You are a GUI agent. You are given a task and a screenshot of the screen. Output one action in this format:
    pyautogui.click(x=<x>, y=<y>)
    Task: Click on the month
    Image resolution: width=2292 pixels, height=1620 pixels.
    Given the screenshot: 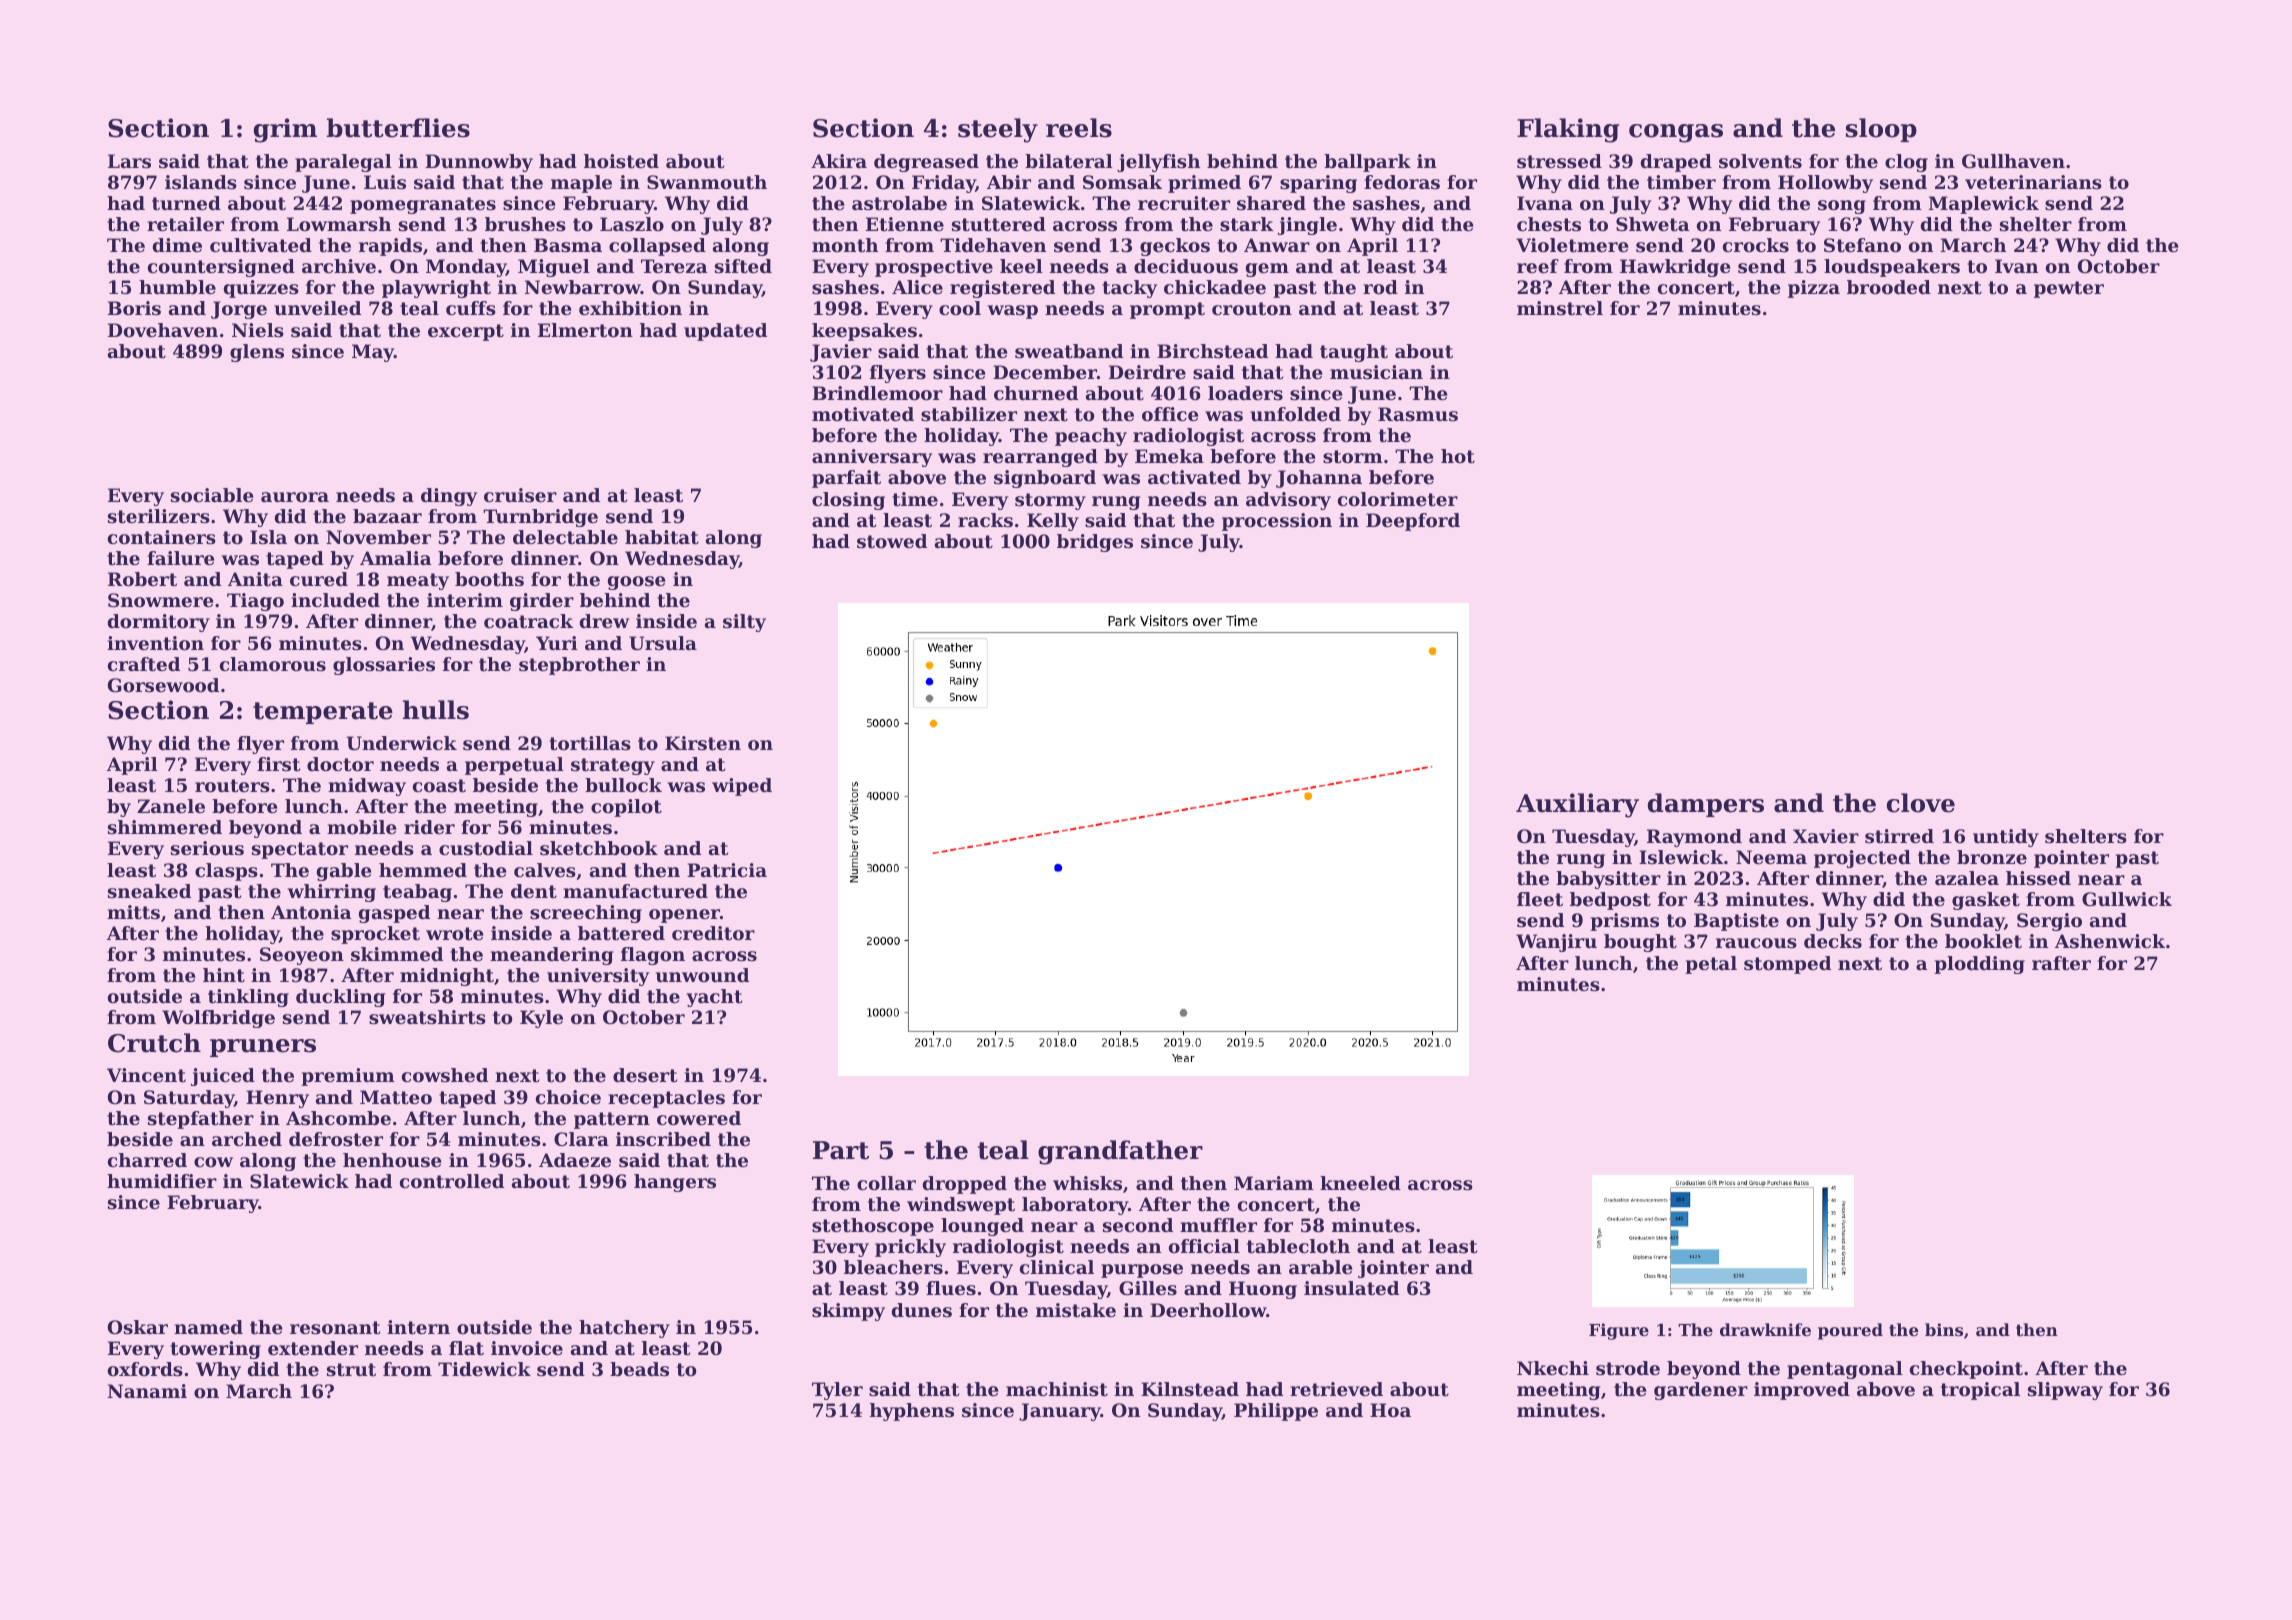 What is the action you would take?
    pyautogui.click(x=845, y=245)
